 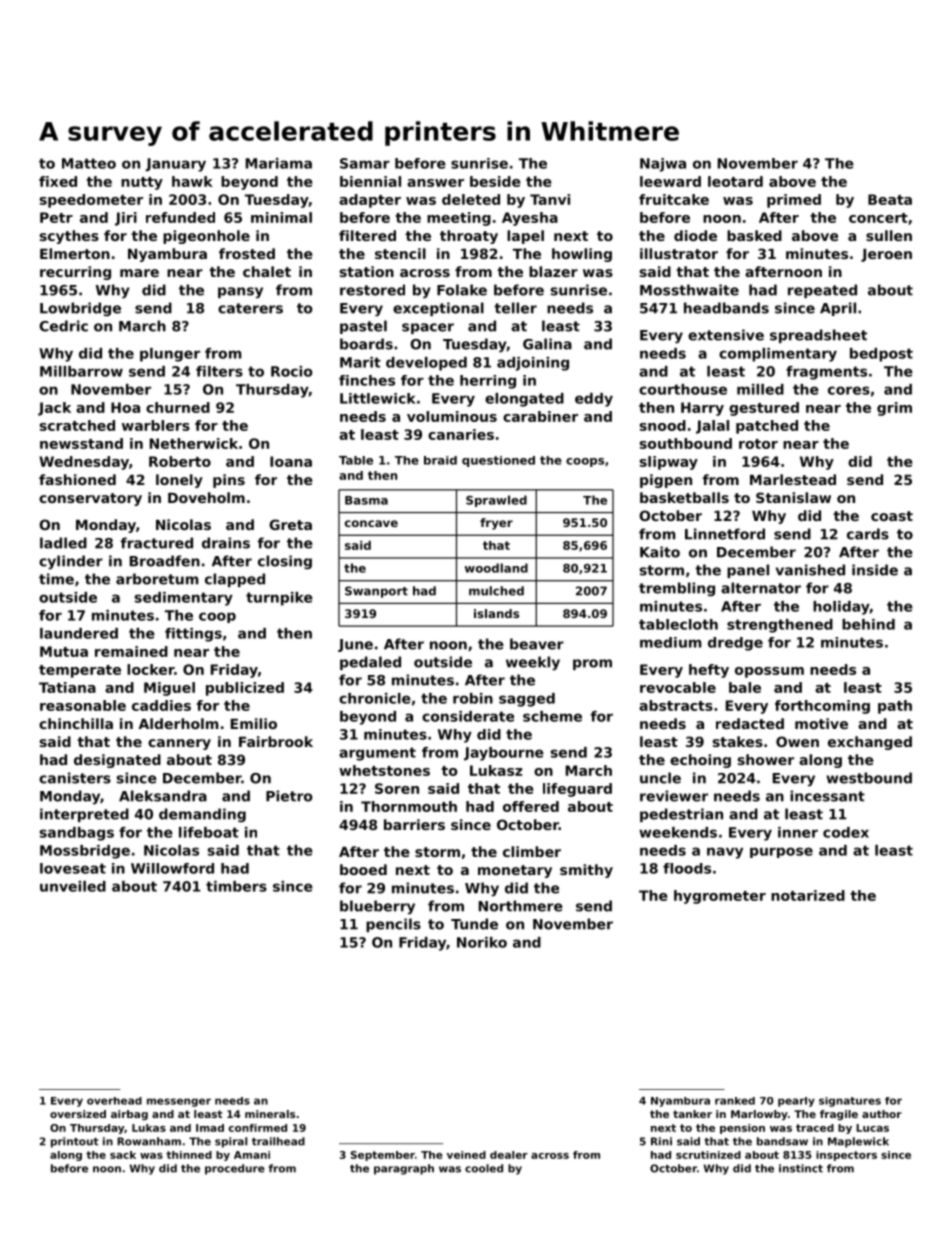 I want to click on weekly, so click(x=533, y=663).
